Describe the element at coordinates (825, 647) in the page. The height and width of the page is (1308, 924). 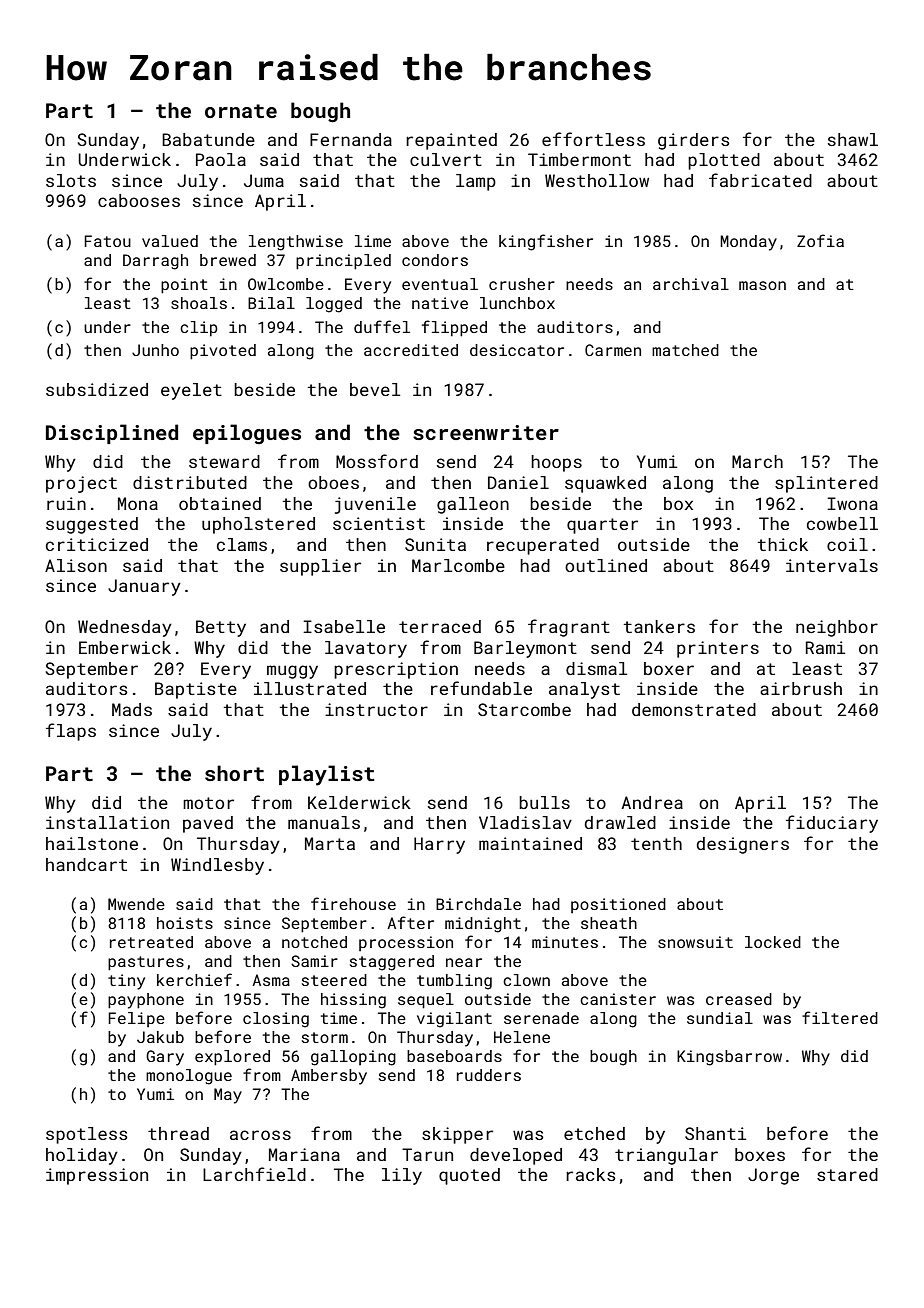
I see `Rami` at that location.
